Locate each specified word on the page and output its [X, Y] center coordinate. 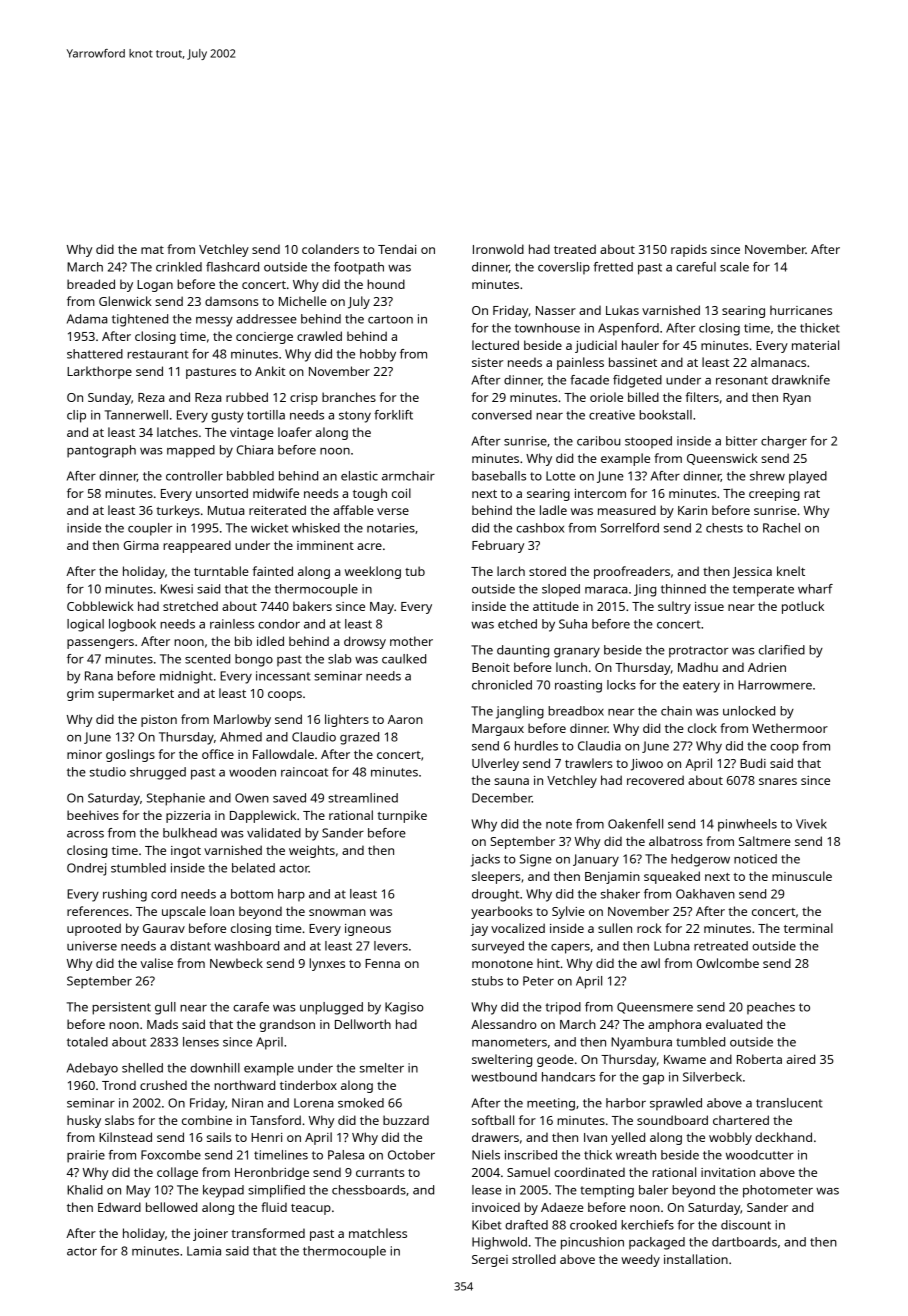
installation [696, 1259]
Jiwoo [647, 765]
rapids [689, 250]
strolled [534, 1259]
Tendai [397, 249]
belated [253, 868]
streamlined [363, 798]
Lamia [204, 1251]
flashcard [232, 267]
